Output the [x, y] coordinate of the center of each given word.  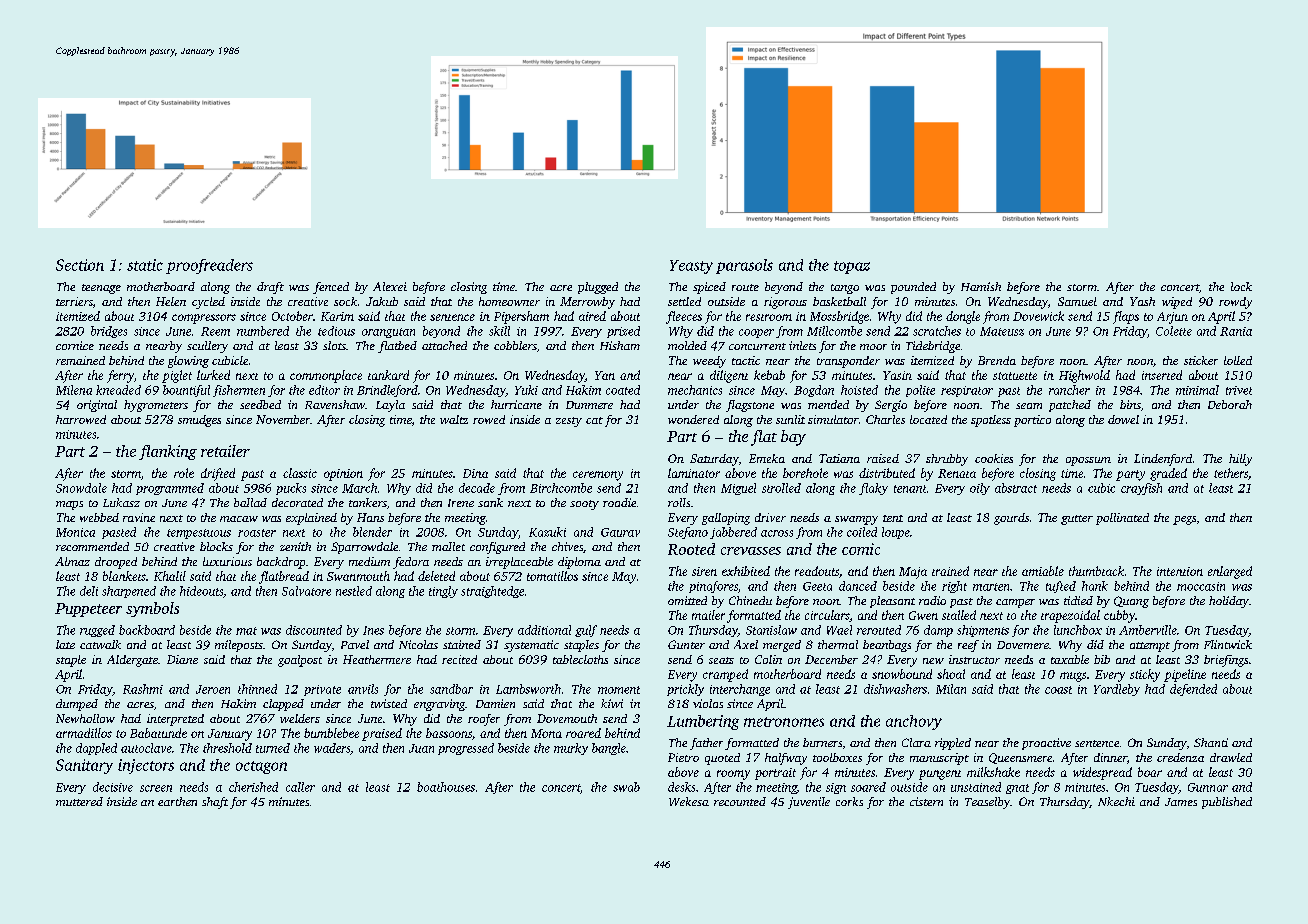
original [97, 406]
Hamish [981, 286]
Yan [605, 375]
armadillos [84, 733]
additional [544, 630]
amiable [1043, 571]
